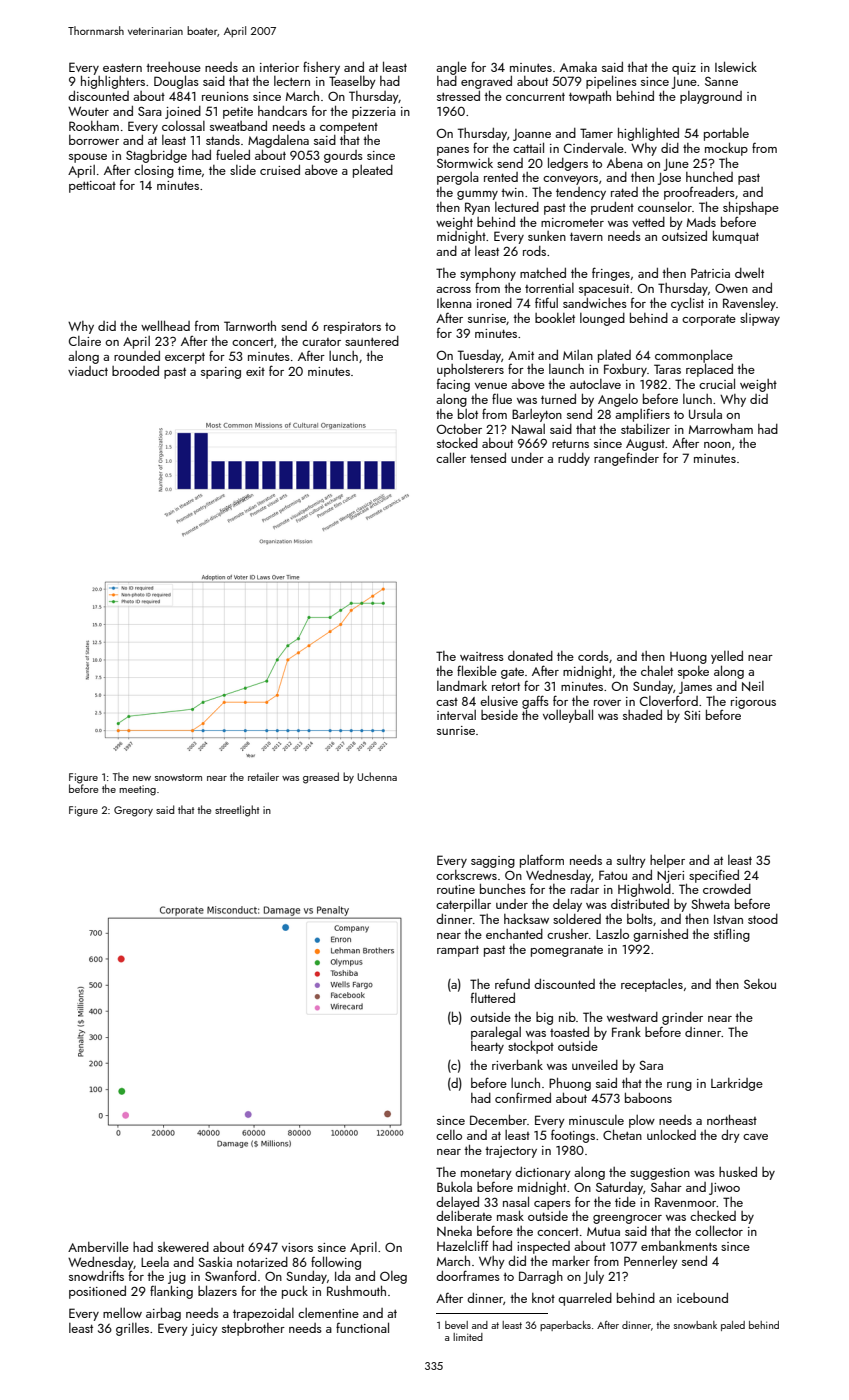 This document has width=849, height=1400. Describe the element at coordinates (486, 82) in the document. I see `engraved` at that location.
